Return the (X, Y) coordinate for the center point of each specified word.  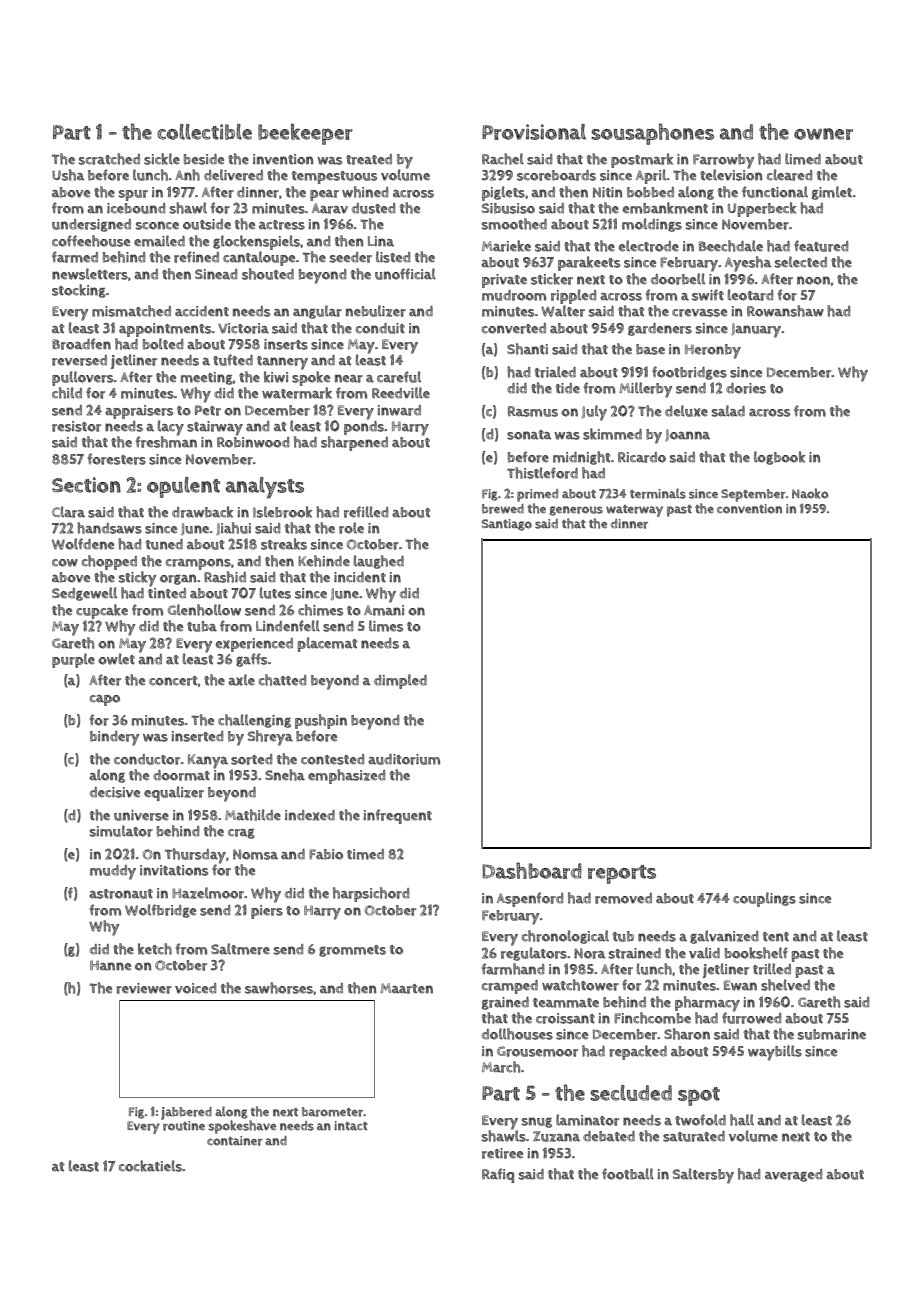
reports (622, 874)
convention (749, 509)
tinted (167, 593)
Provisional (534, 132)
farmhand (513, 969)
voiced (195, 988)
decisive (115, 792)
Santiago (507, 525)
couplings (764, 899)
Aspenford (530, 899)
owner (823, 134)
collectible (204, 132)
